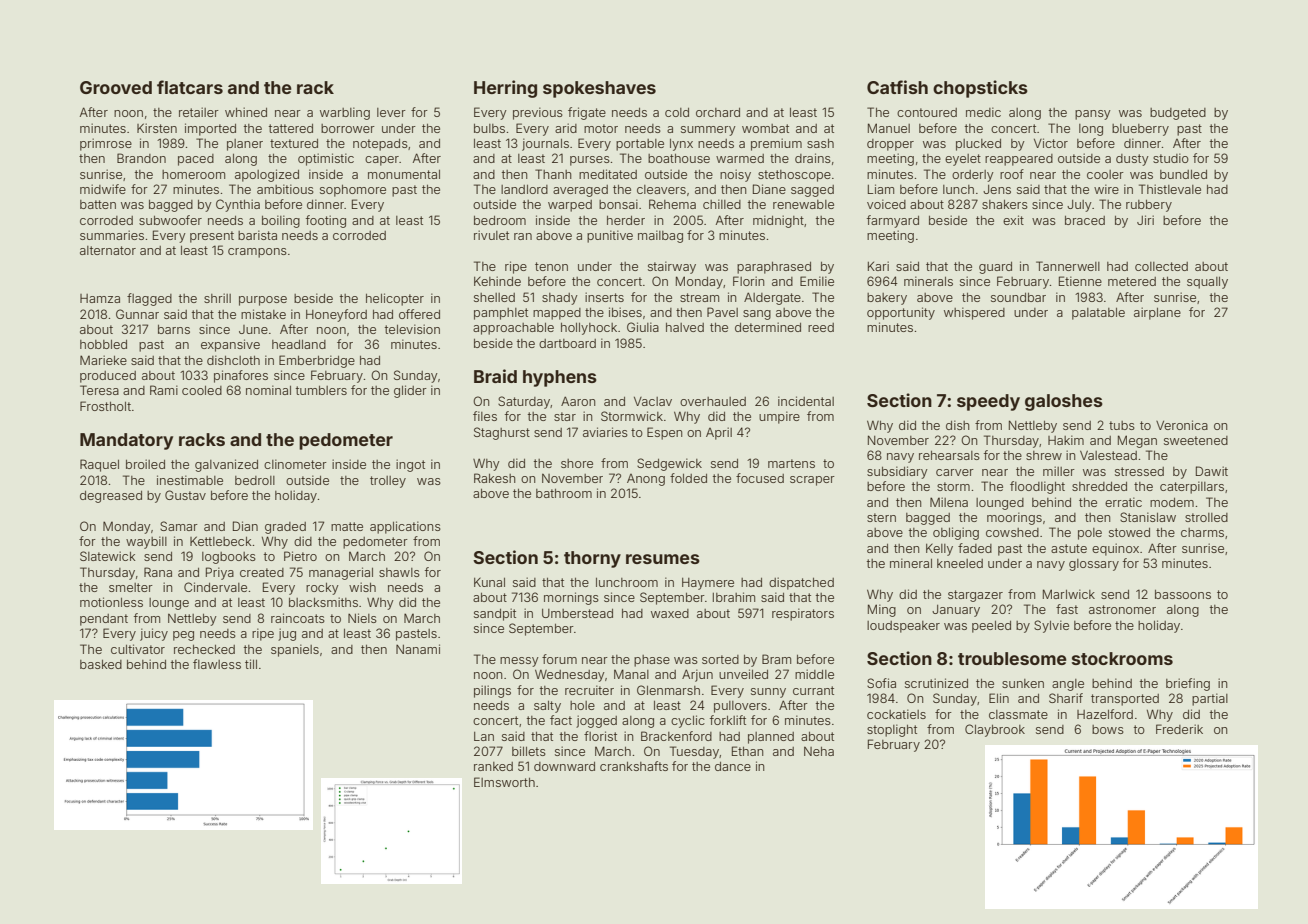 The width and height of the page is (1308, 924). What do you see at coordinates (768, 327) in the page?
I see `determined` at bounding box center [768, 327].
